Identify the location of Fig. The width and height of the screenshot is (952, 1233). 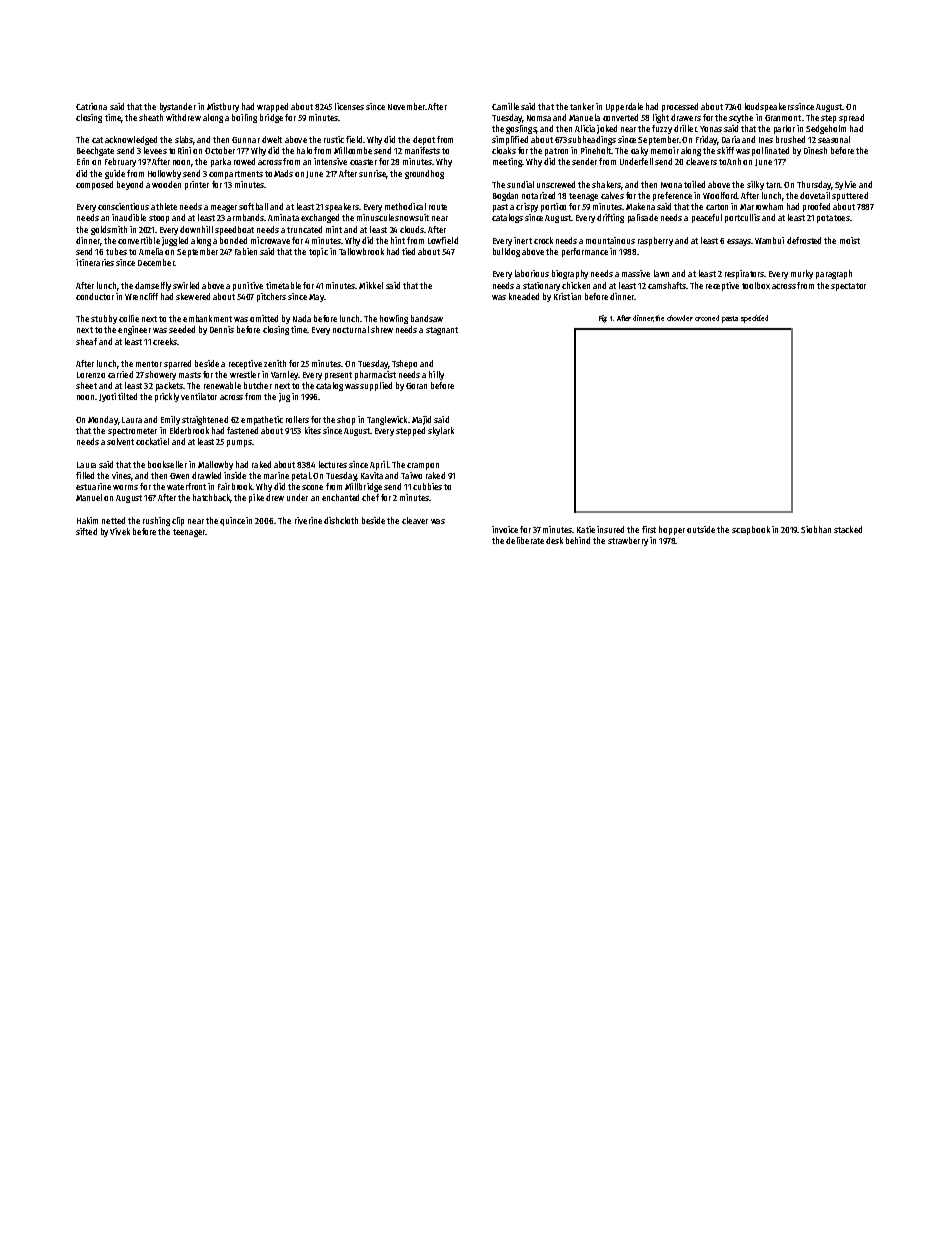
(603, 319).
